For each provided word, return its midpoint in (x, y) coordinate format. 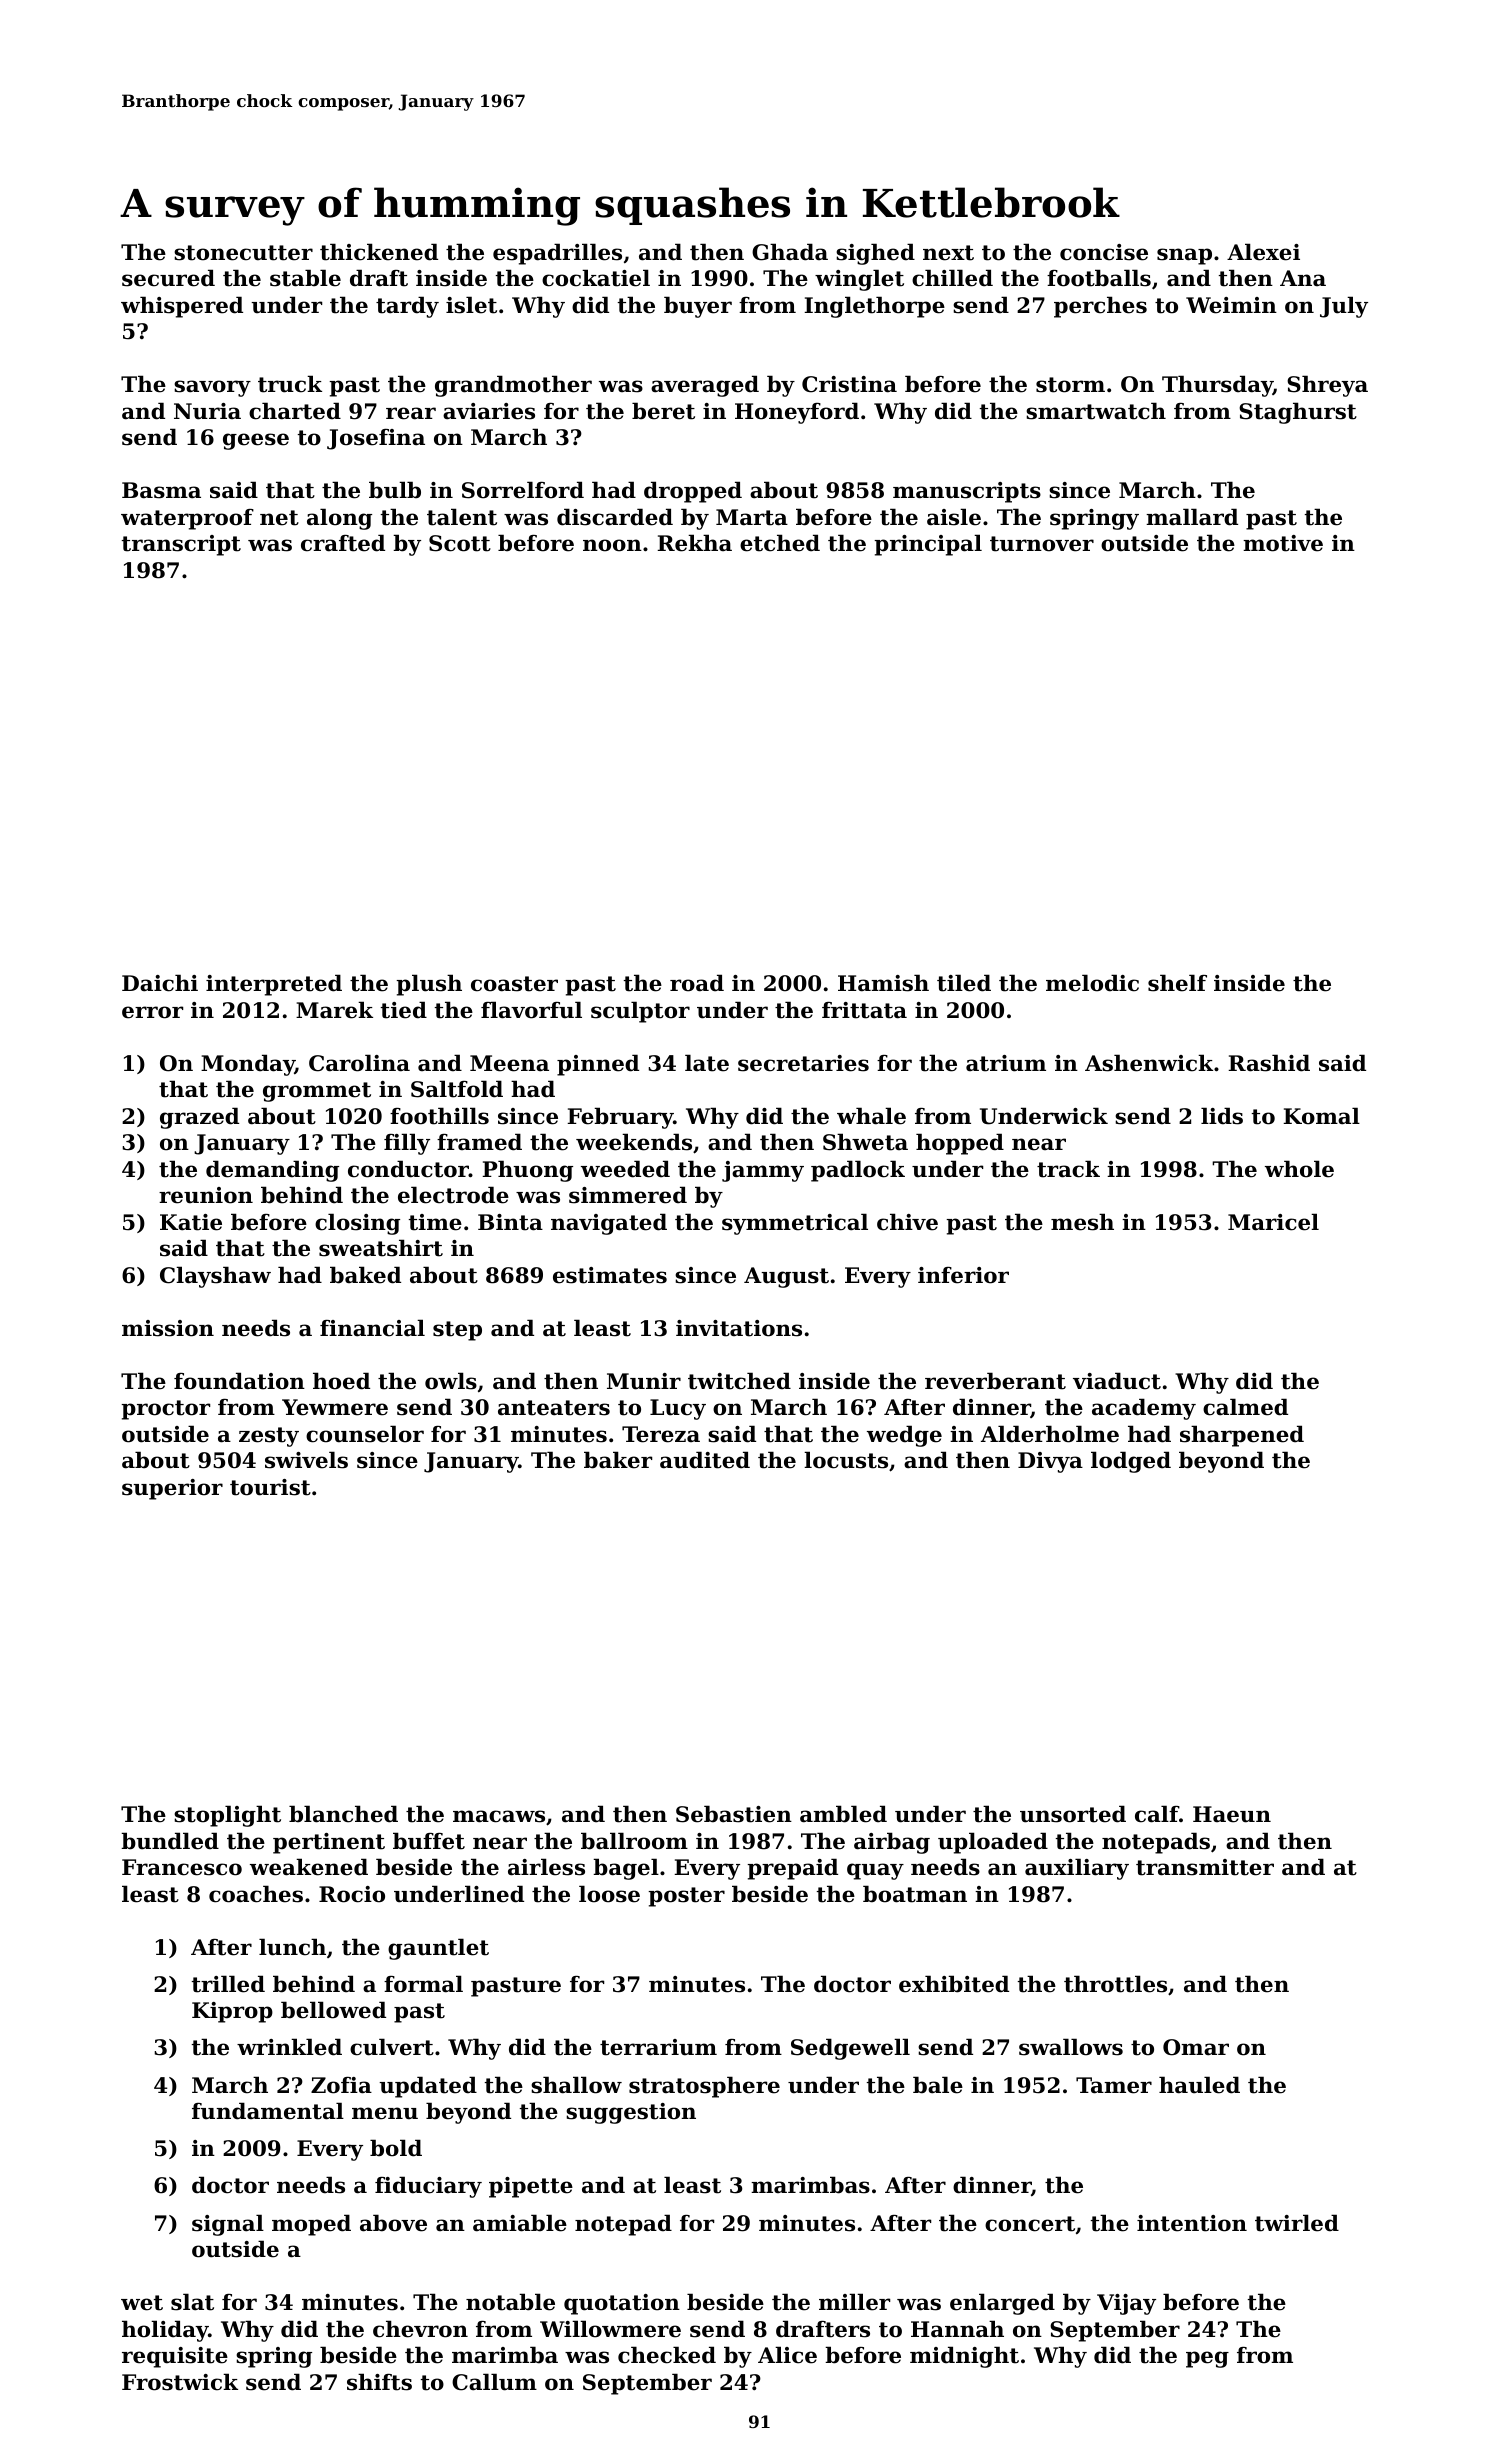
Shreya (1327, 386)
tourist (270, 1487)
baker (618, 1460)
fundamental (268, 2111)
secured (168, 278)
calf (1157, 1814)
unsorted (1073, 1814)
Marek (334, 1010)
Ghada (790, 252)
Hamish (883, 983)
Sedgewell (850, 2049)
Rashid (1269, 1063)
